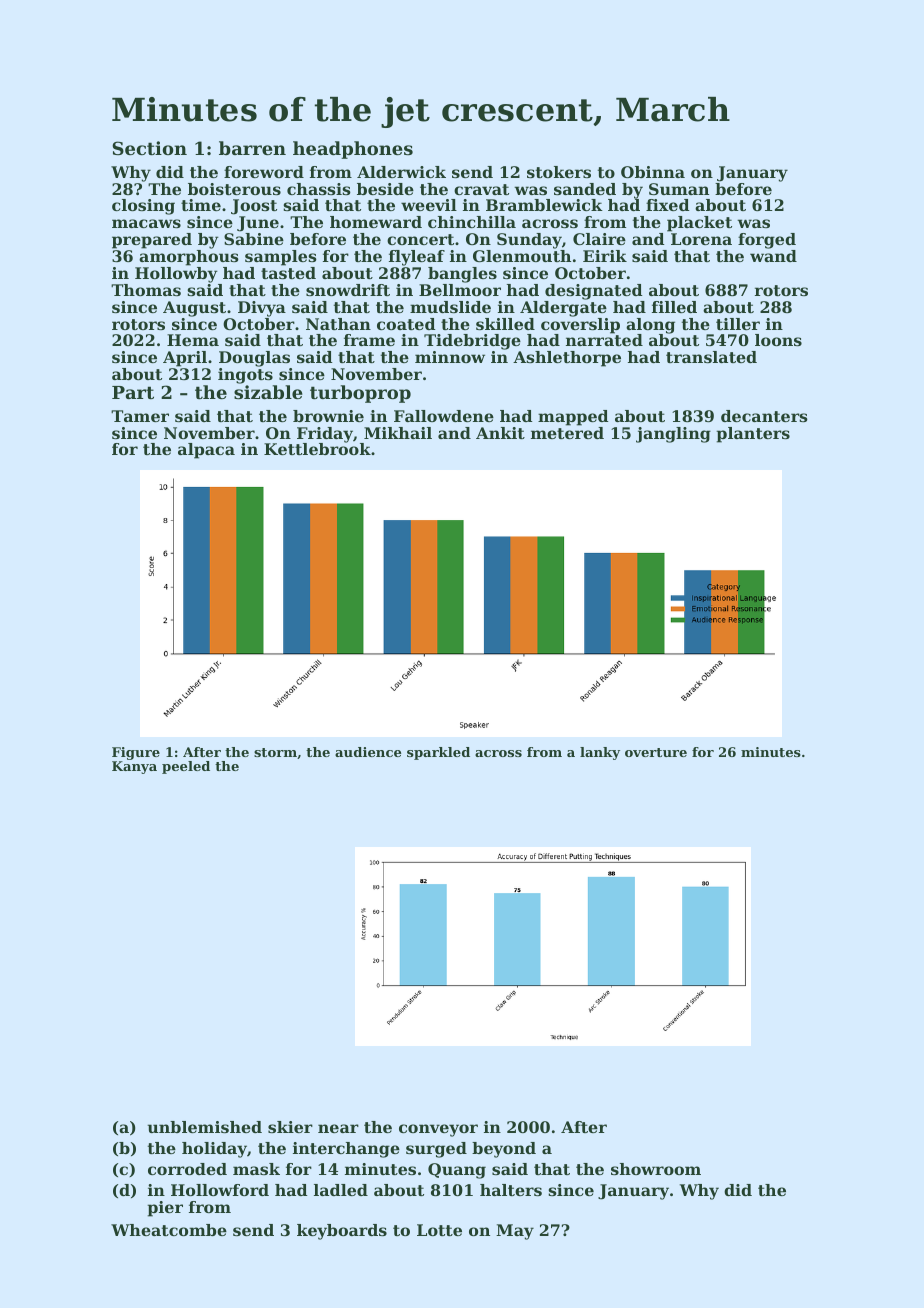 The width and height of the screenshot is (924, 1308). I want to click on lanky, so click(600, 753).
